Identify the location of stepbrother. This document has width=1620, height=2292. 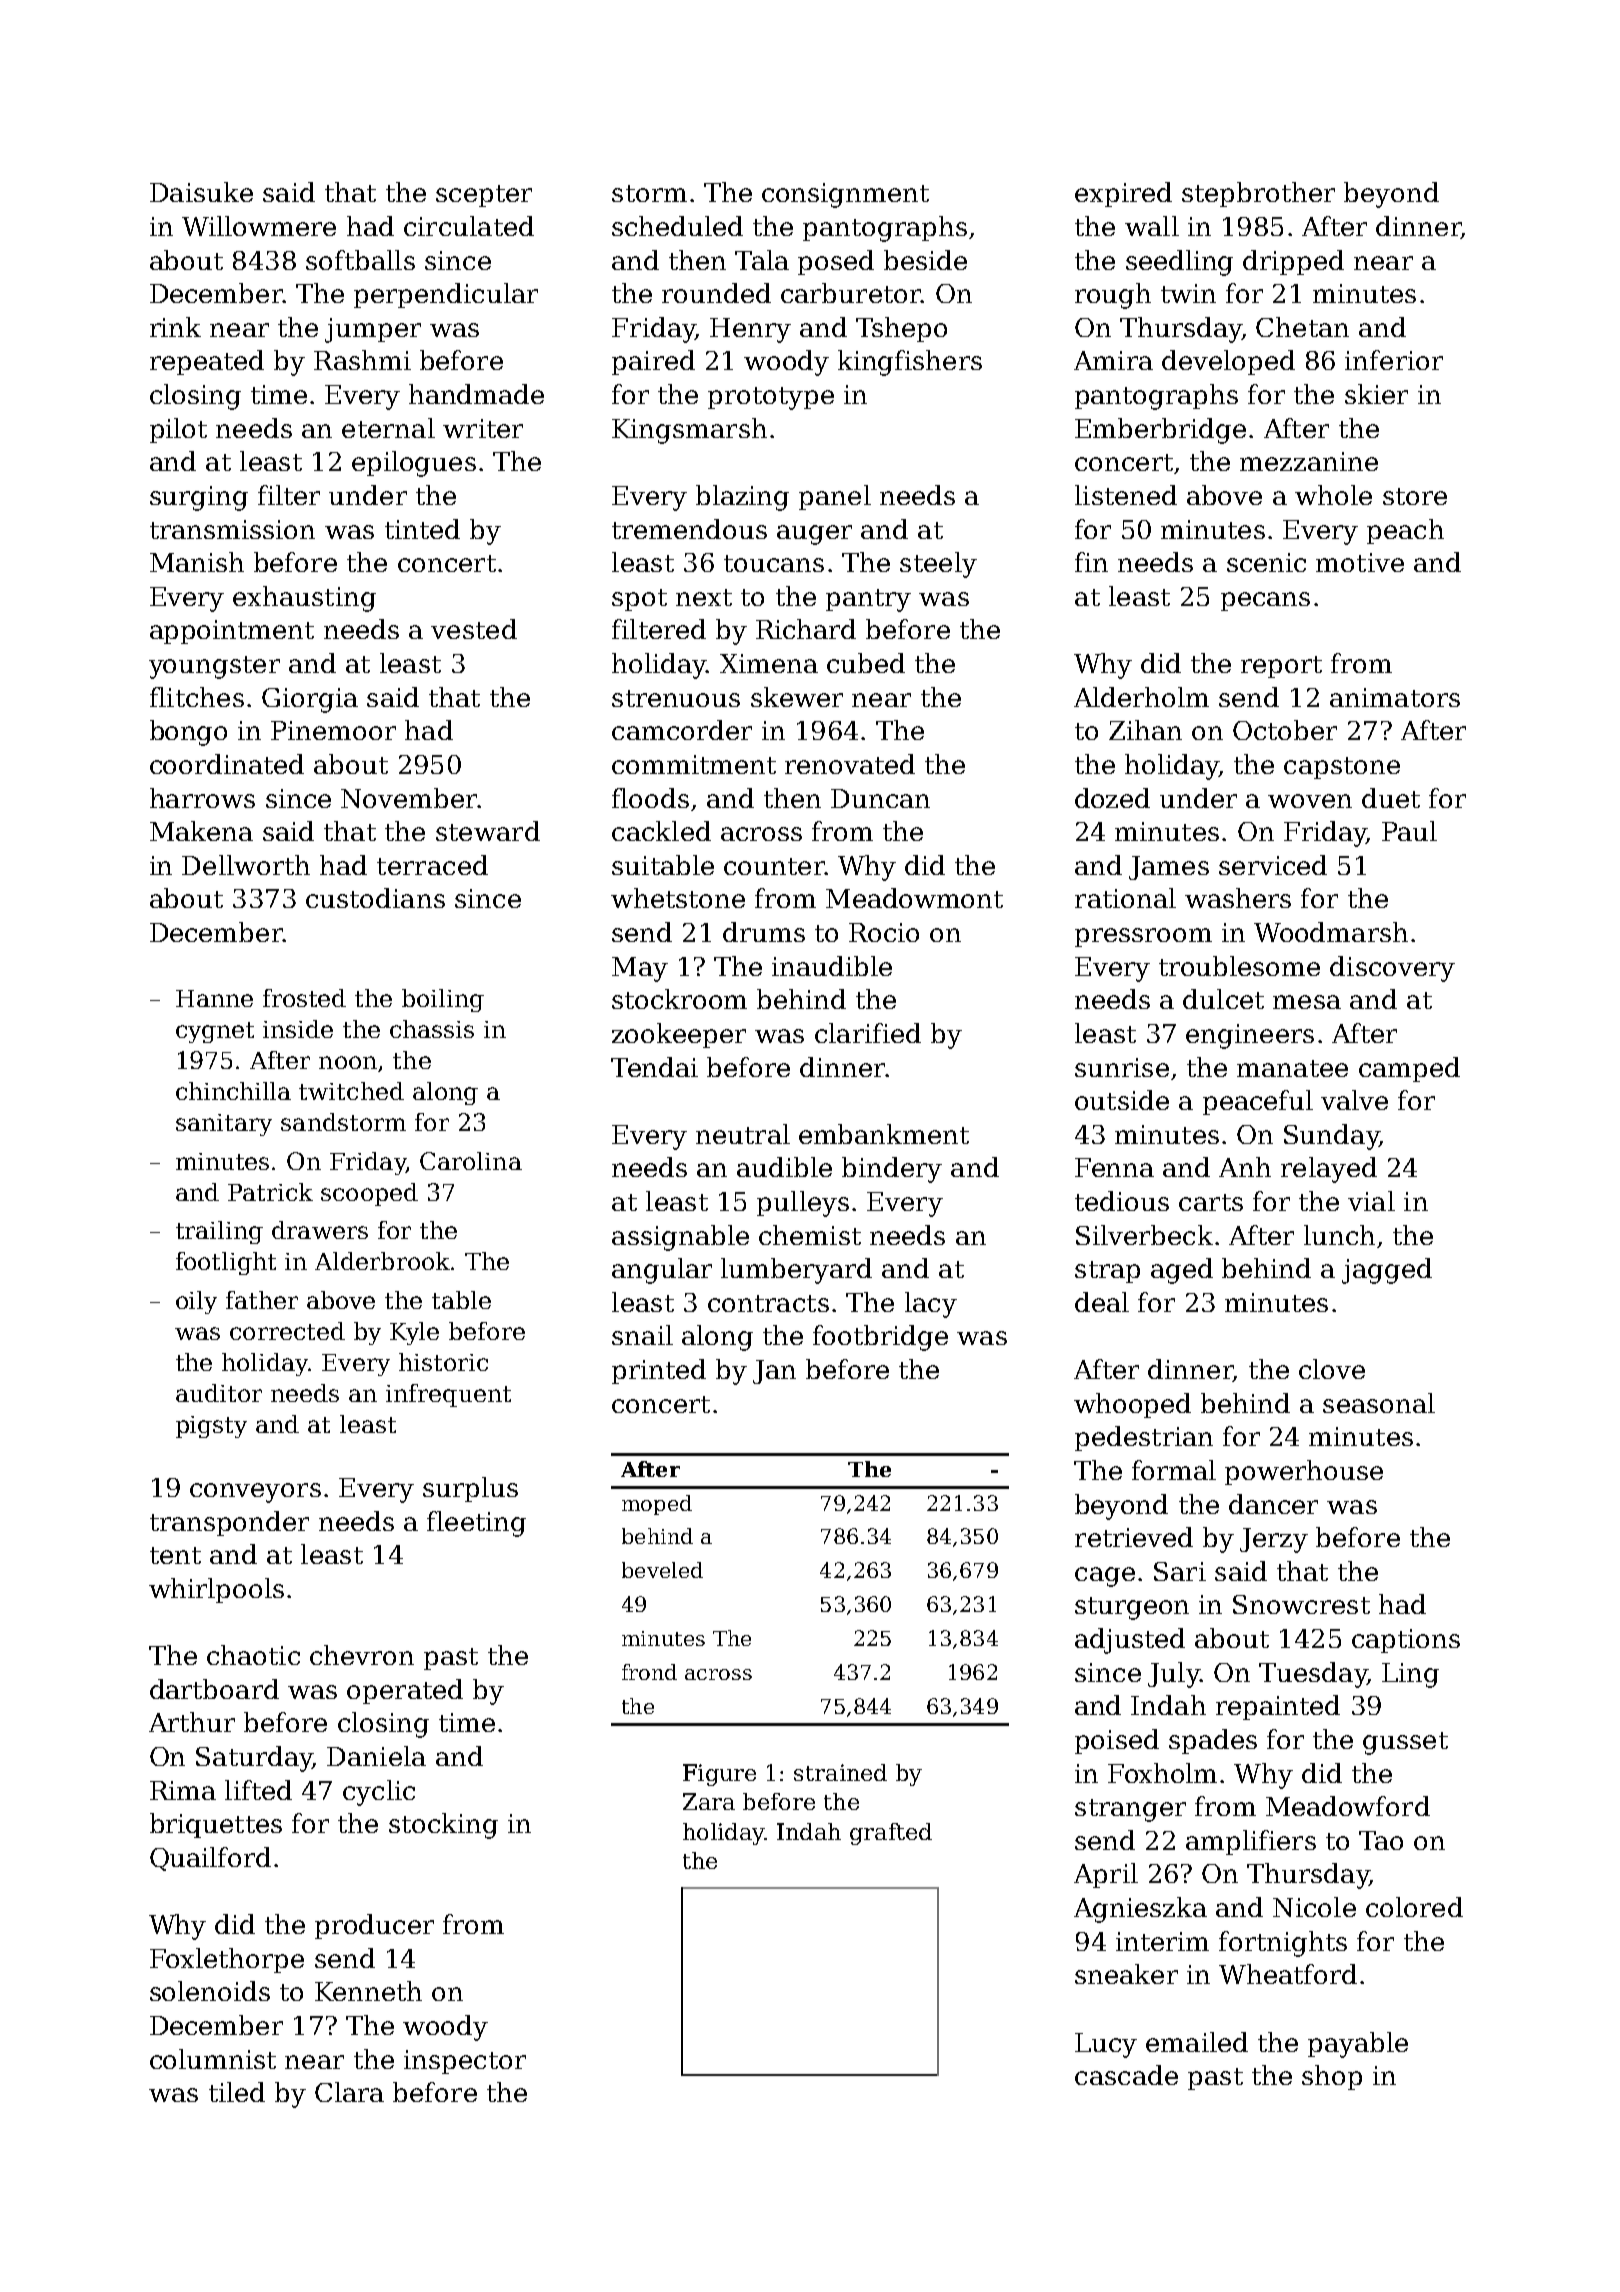
(1258, 194).
